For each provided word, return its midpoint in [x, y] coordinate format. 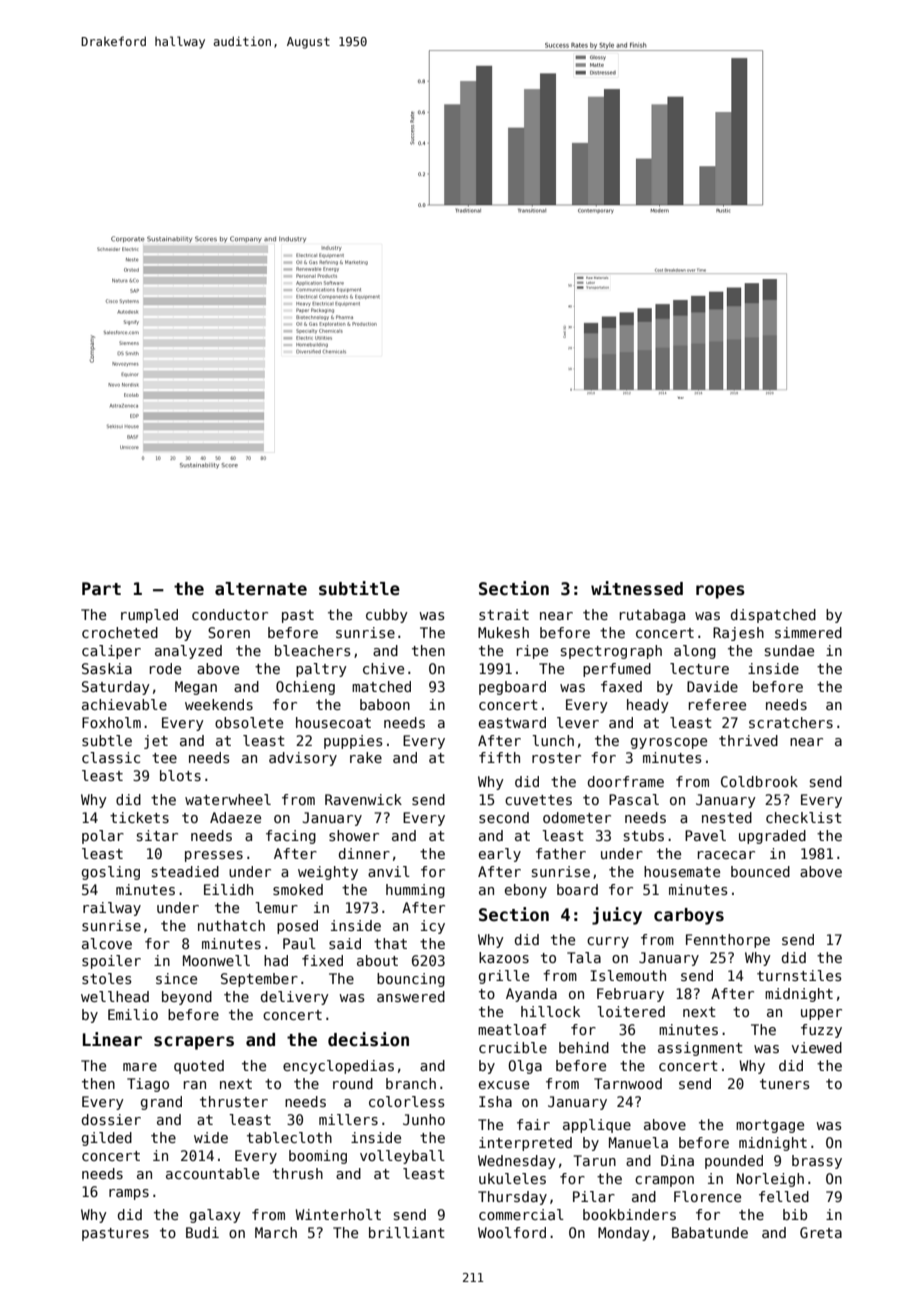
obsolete [249, 722]
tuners [785, 1084]
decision [368, 1039]
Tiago [148, 1085]
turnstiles [799, 975]
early [500, 855]
